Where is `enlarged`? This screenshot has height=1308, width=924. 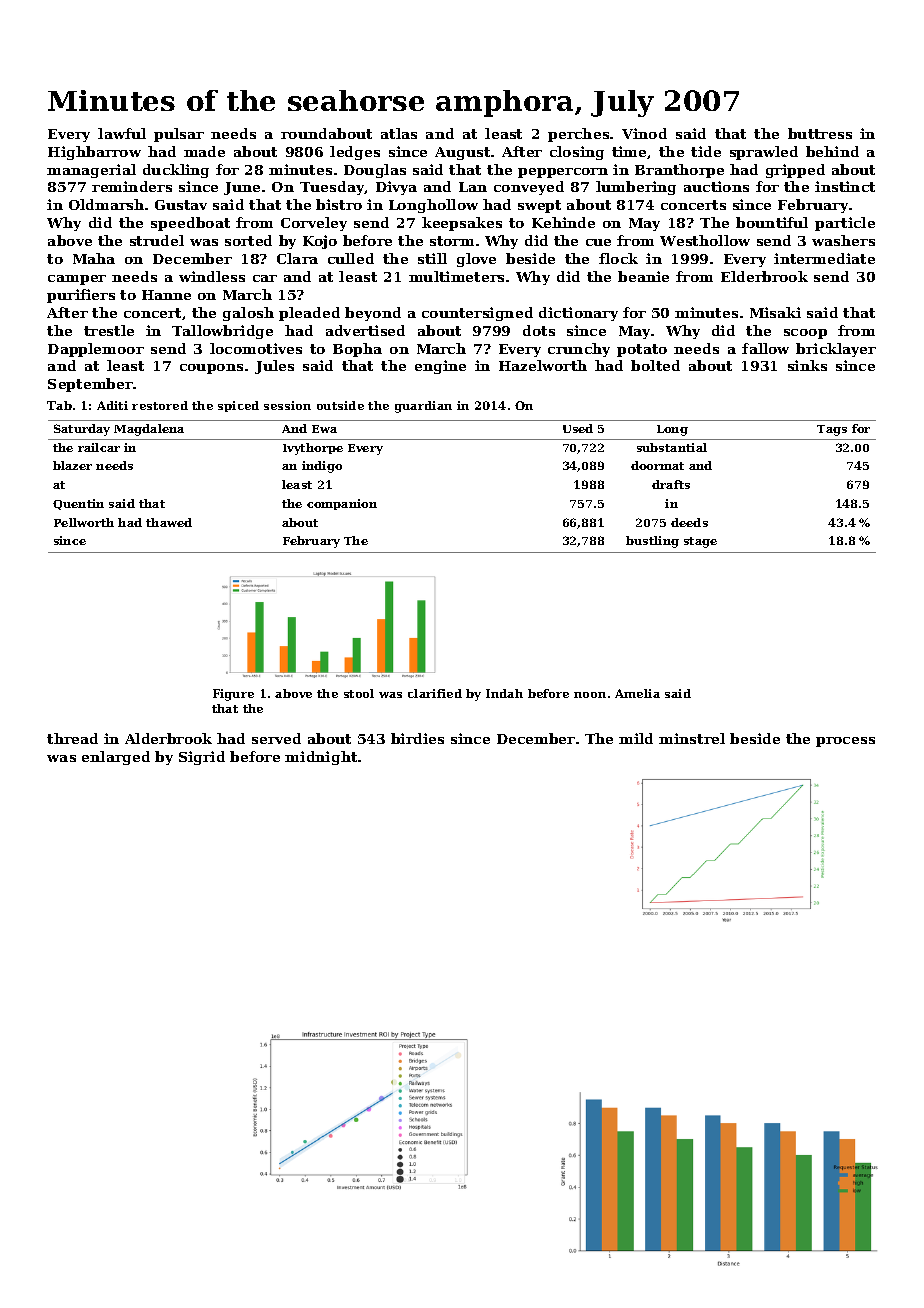 enlarged is located at coordinates (116, 758).
